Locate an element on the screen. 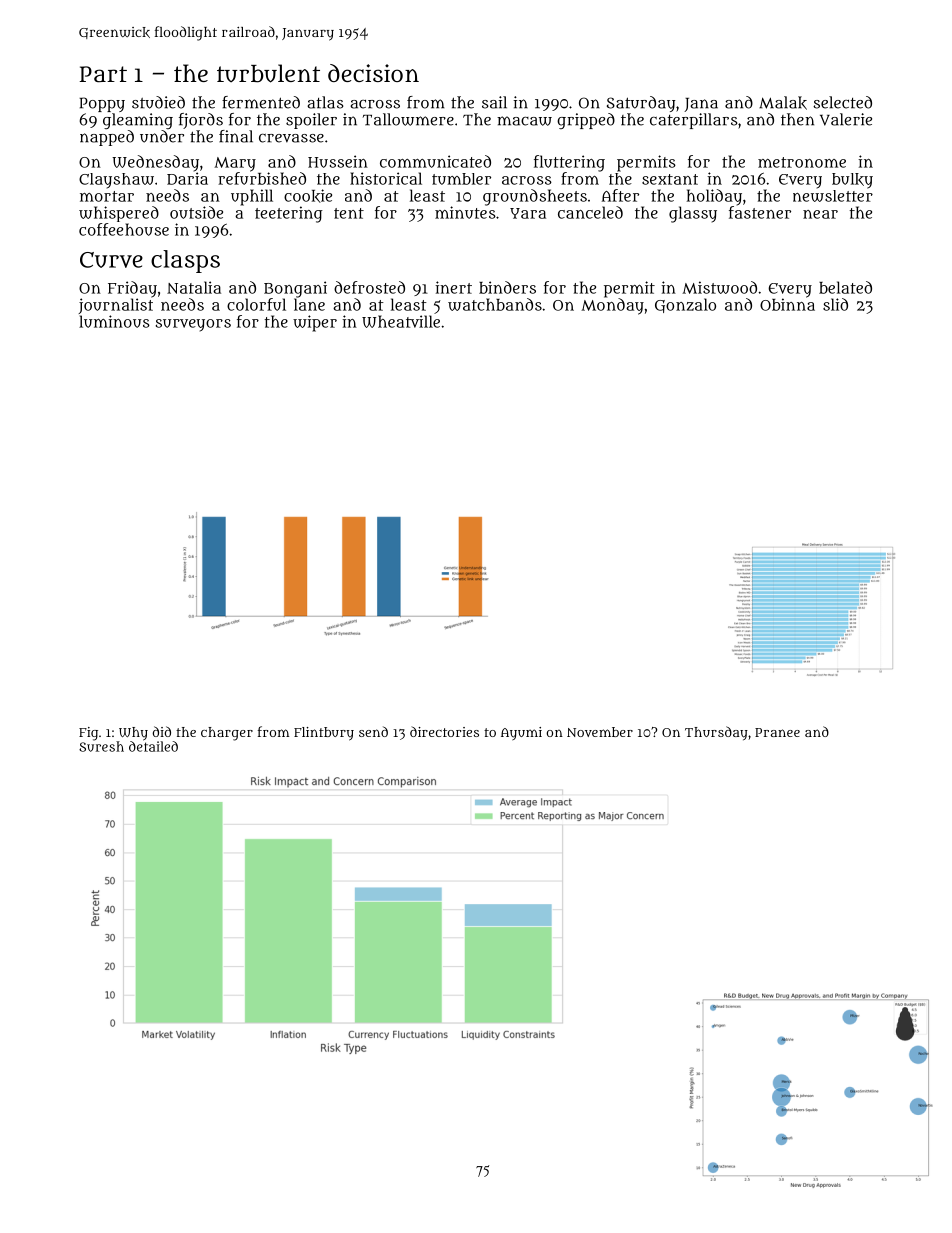 This screenshot has width=952, height=1233. Gonzalo is located at coordinates (685, 305).
